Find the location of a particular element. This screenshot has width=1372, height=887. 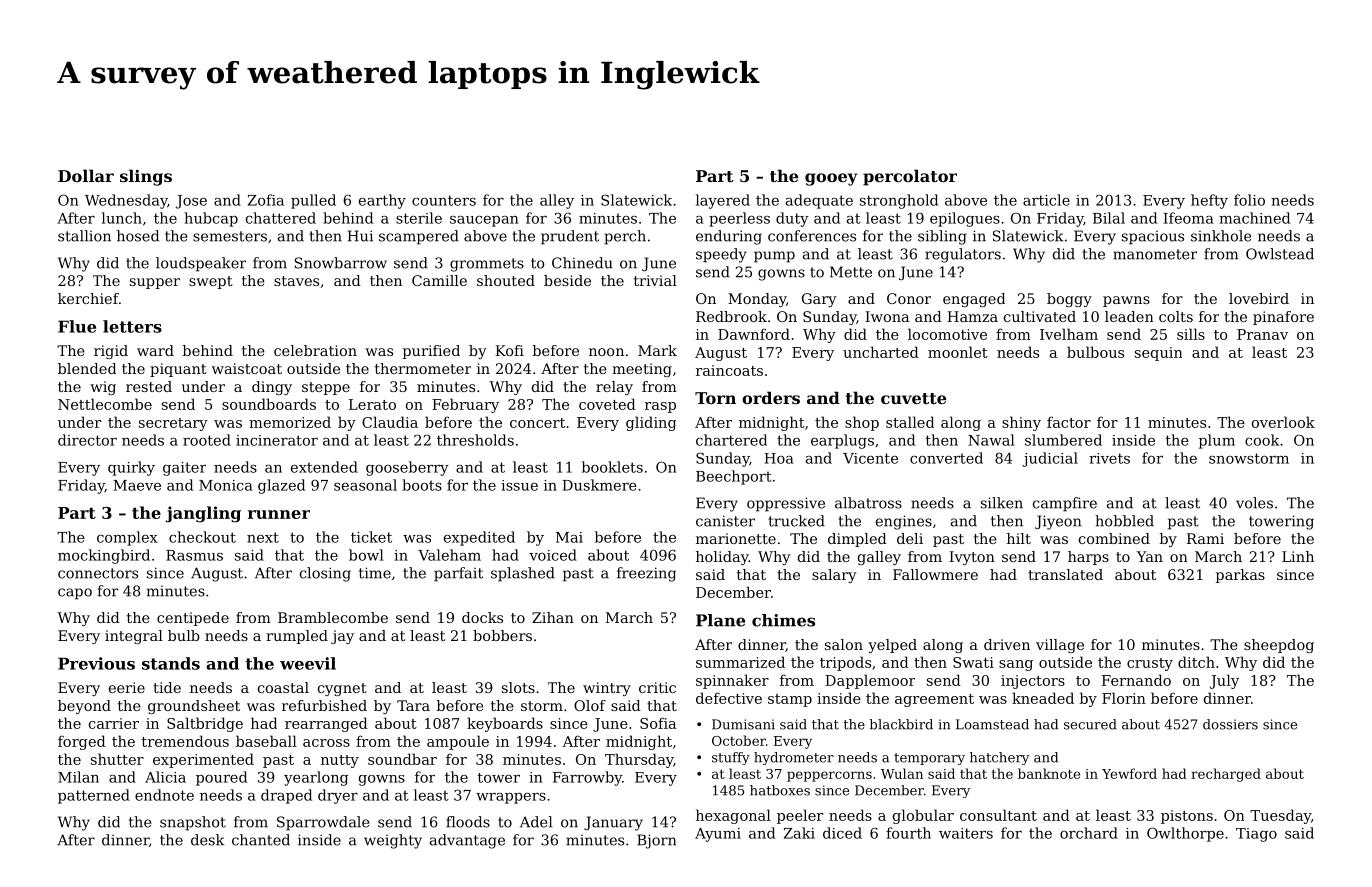

noon is located at coordinates (606, 352).
